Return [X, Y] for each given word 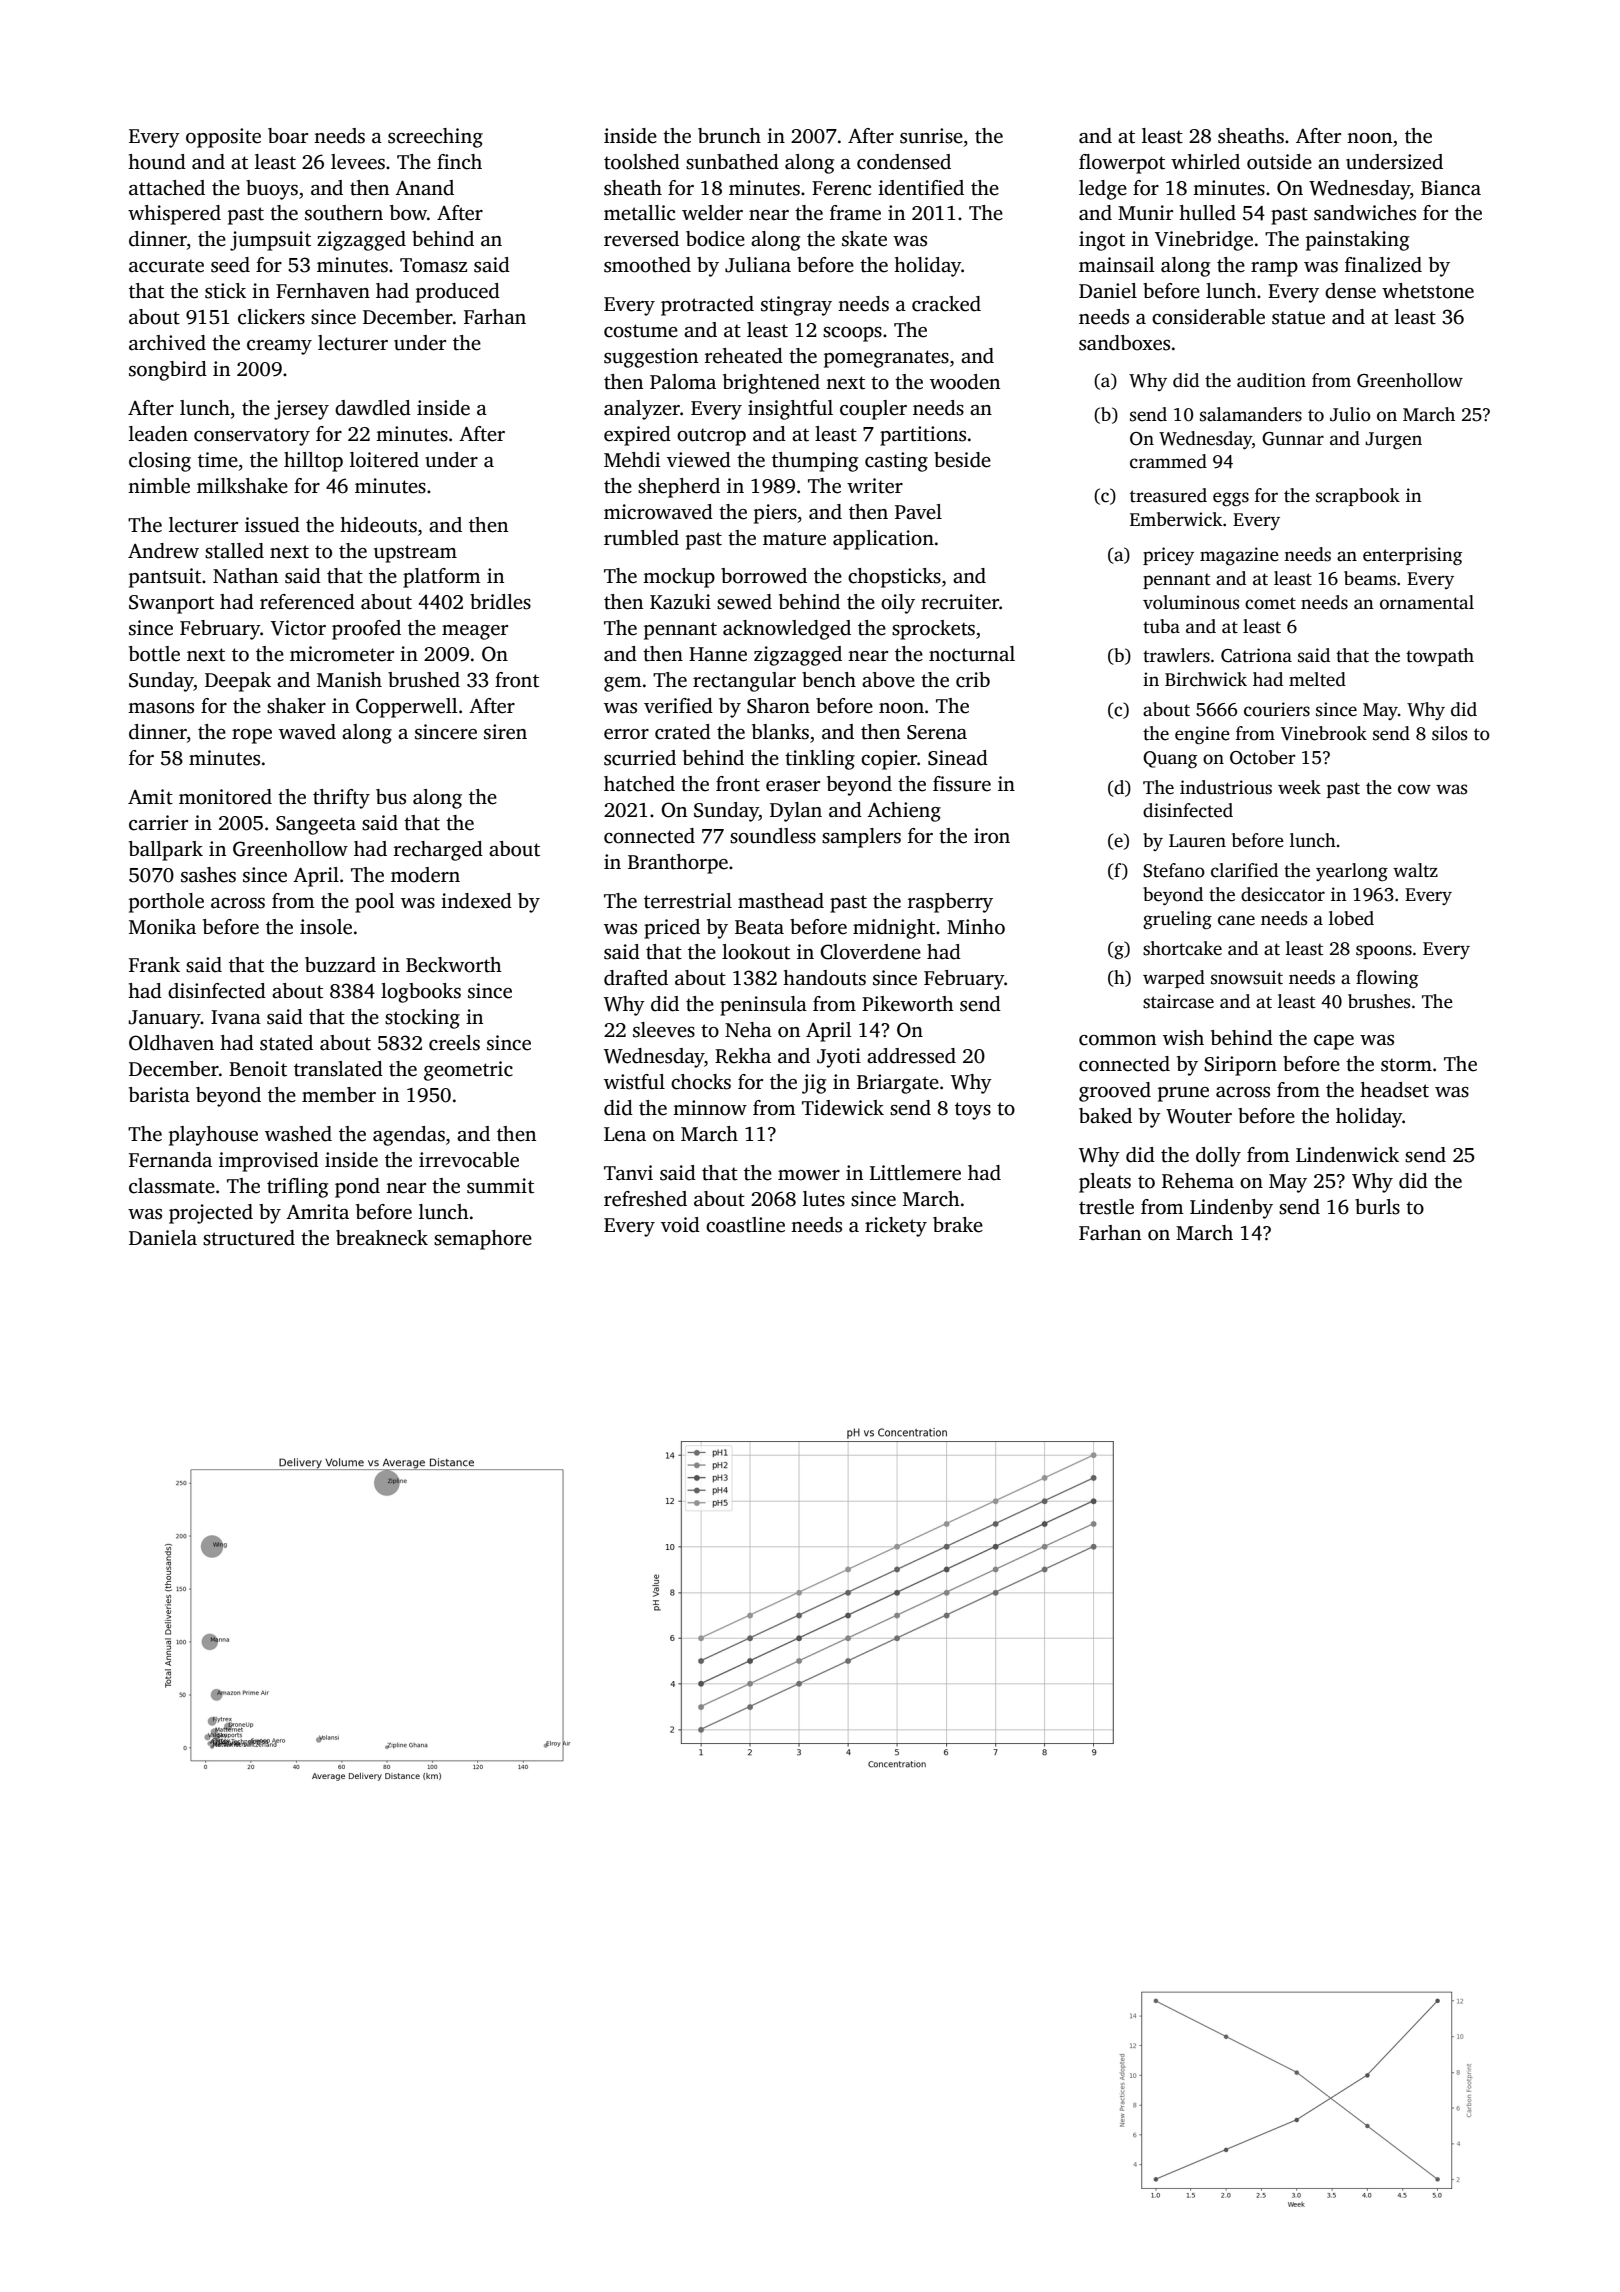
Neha [748, 1030]
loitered [384, 460]
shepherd [679, 488]
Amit [150, 797]
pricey [1168, 556]
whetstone [1428, 291]
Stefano [1174, 870]
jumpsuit [270, 241]
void [680, 1225]
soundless [773, 836]
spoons [1384, 952]
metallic [639, 213]
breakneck [382, 1238]
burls [1377, 1207]
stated [286, 1043]
